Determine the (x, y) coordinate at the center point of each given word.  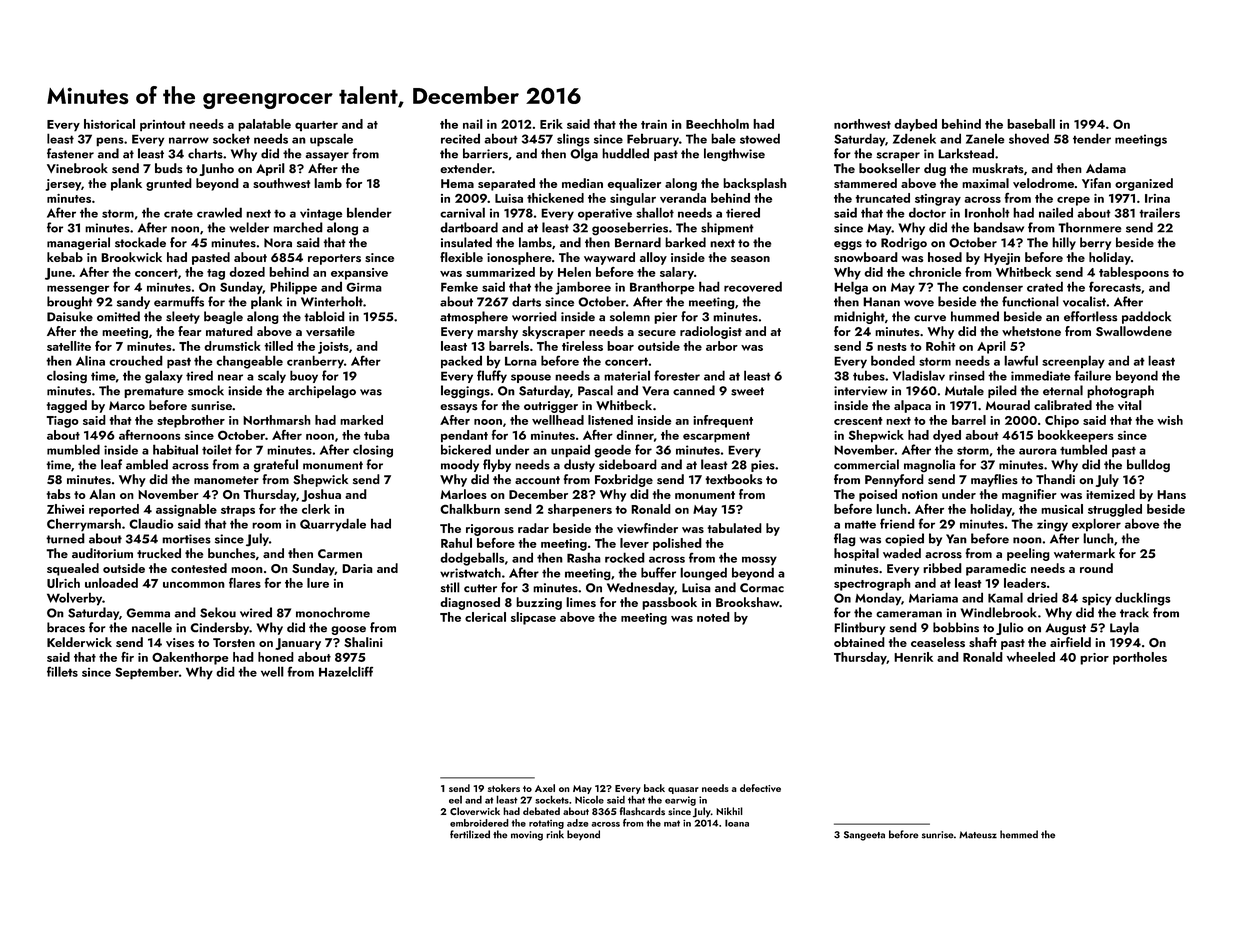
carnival (462, 212)
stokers (504, 788)
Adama (1106, 168)
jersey (63, 185)
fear (190, 331)
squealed (73, 569)
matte (860, 524)
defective (760, 788)
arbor (722, 346)
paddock (1146, 317)
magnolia (929, 465)
